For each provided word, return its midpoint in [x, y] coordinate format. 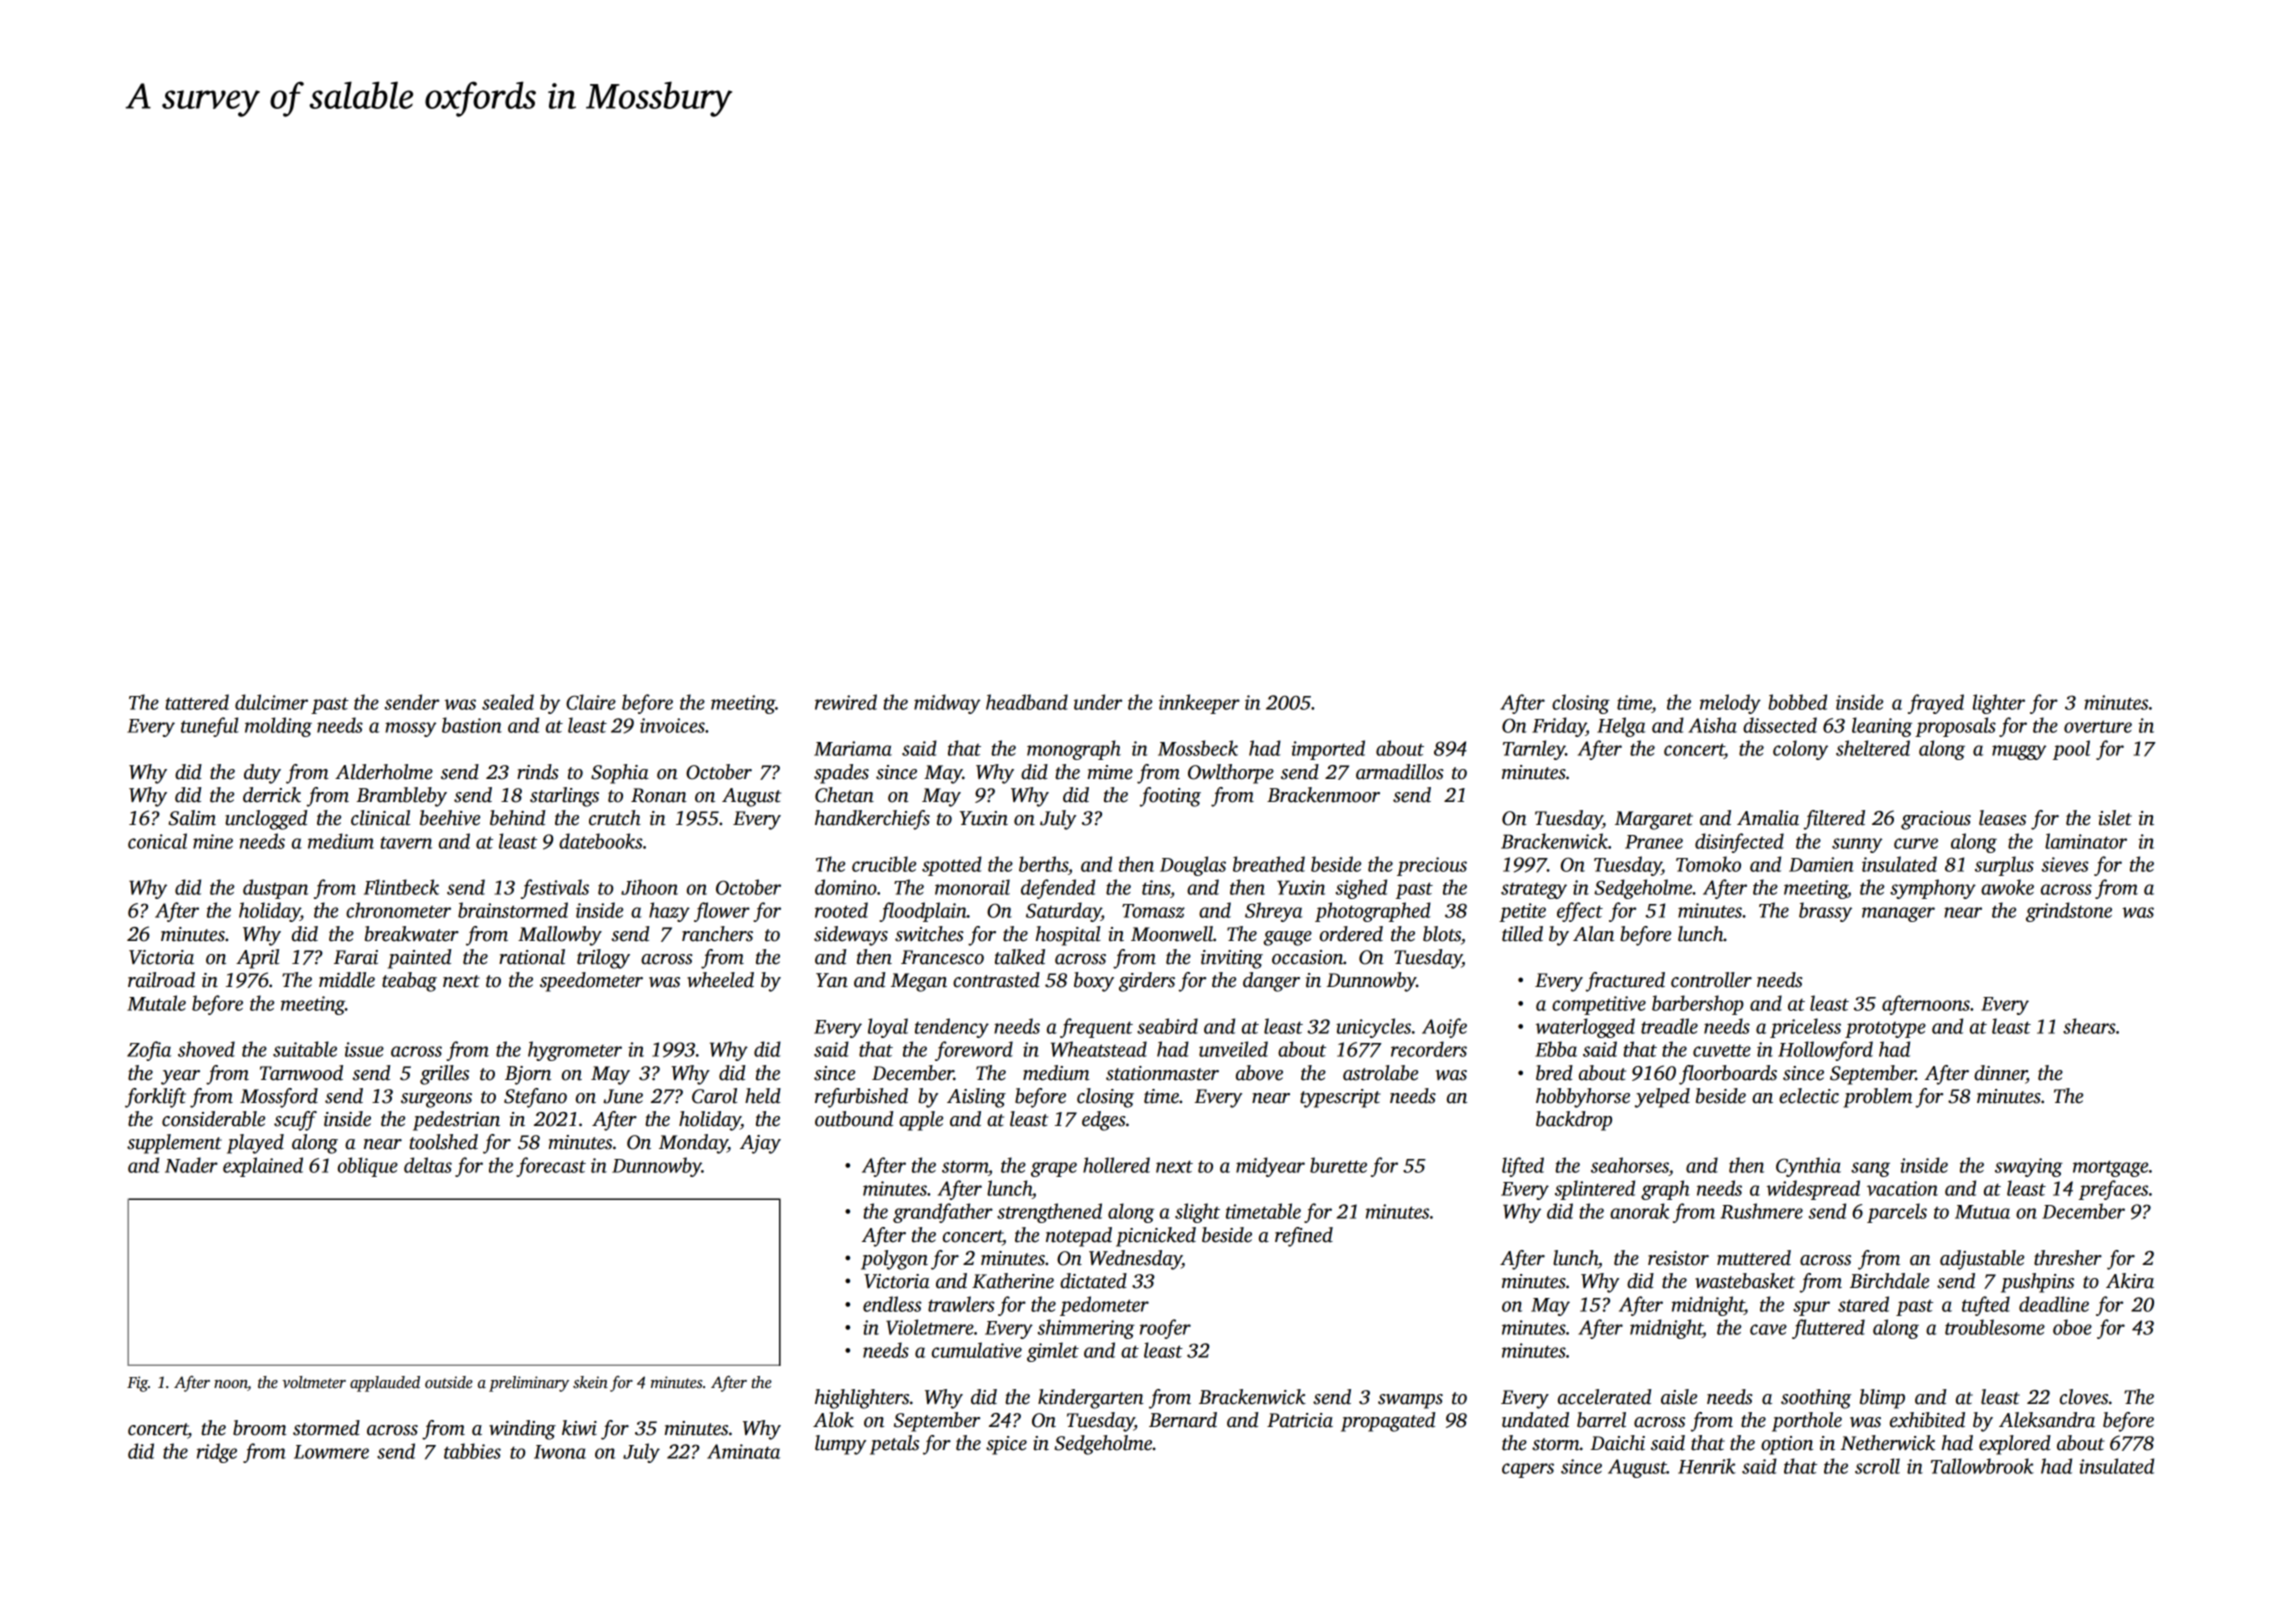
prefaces [2113, 1190]
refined [1304, 1237]
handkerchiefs [872, 820]
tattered [197, 702]
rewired [846, 702]
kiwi [579, 1428]
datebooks [601, 841]
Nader [191, 1165]
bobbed [1797, 702]
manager [1898, 914]
